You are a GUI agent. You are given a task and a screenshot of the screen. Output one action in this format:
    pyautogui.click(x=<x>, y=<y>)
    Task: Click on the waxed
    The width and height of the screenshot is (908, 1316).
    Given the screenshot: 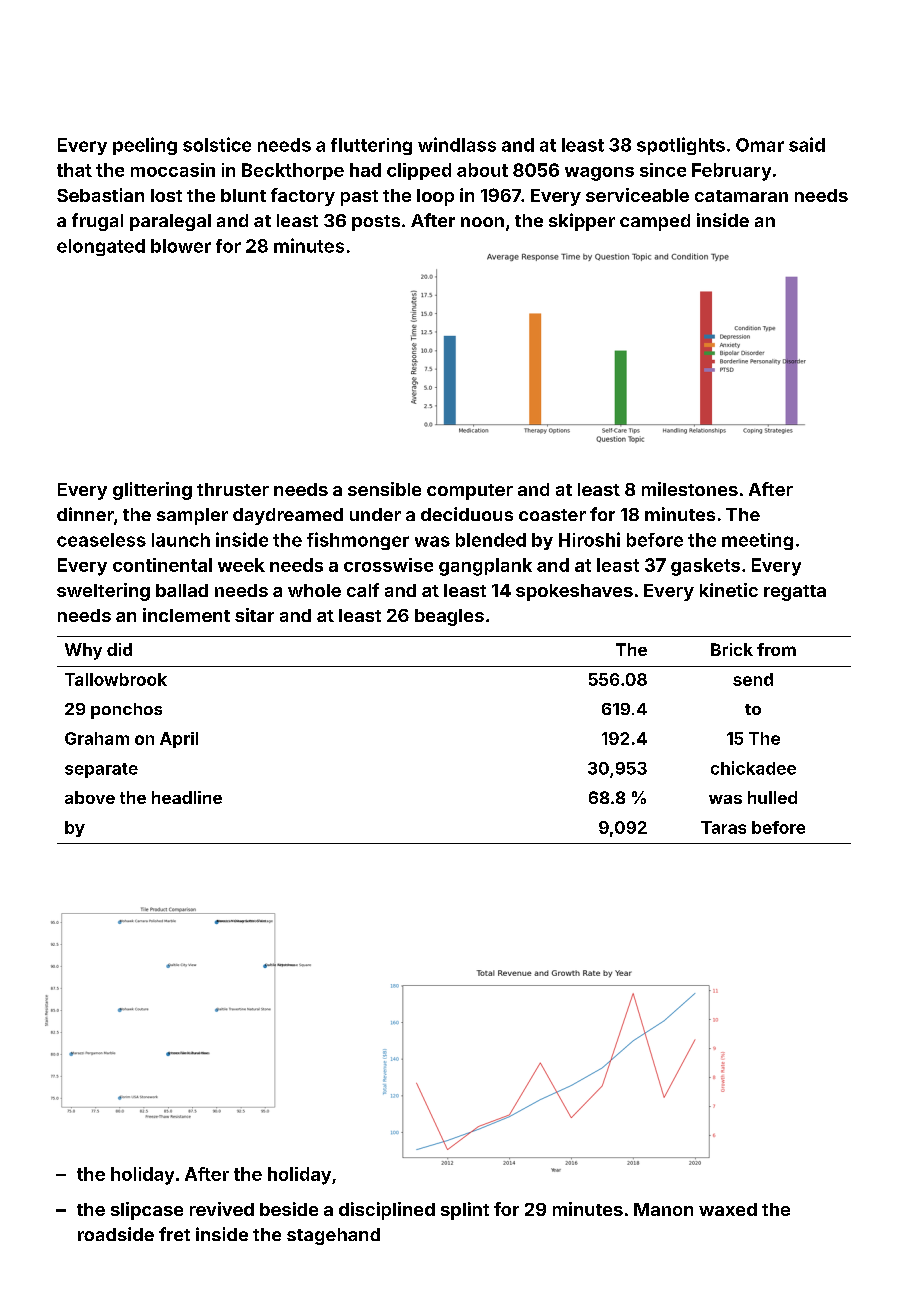 What is the action you would take?
    pyautogui.click(x=728, y=1209)
